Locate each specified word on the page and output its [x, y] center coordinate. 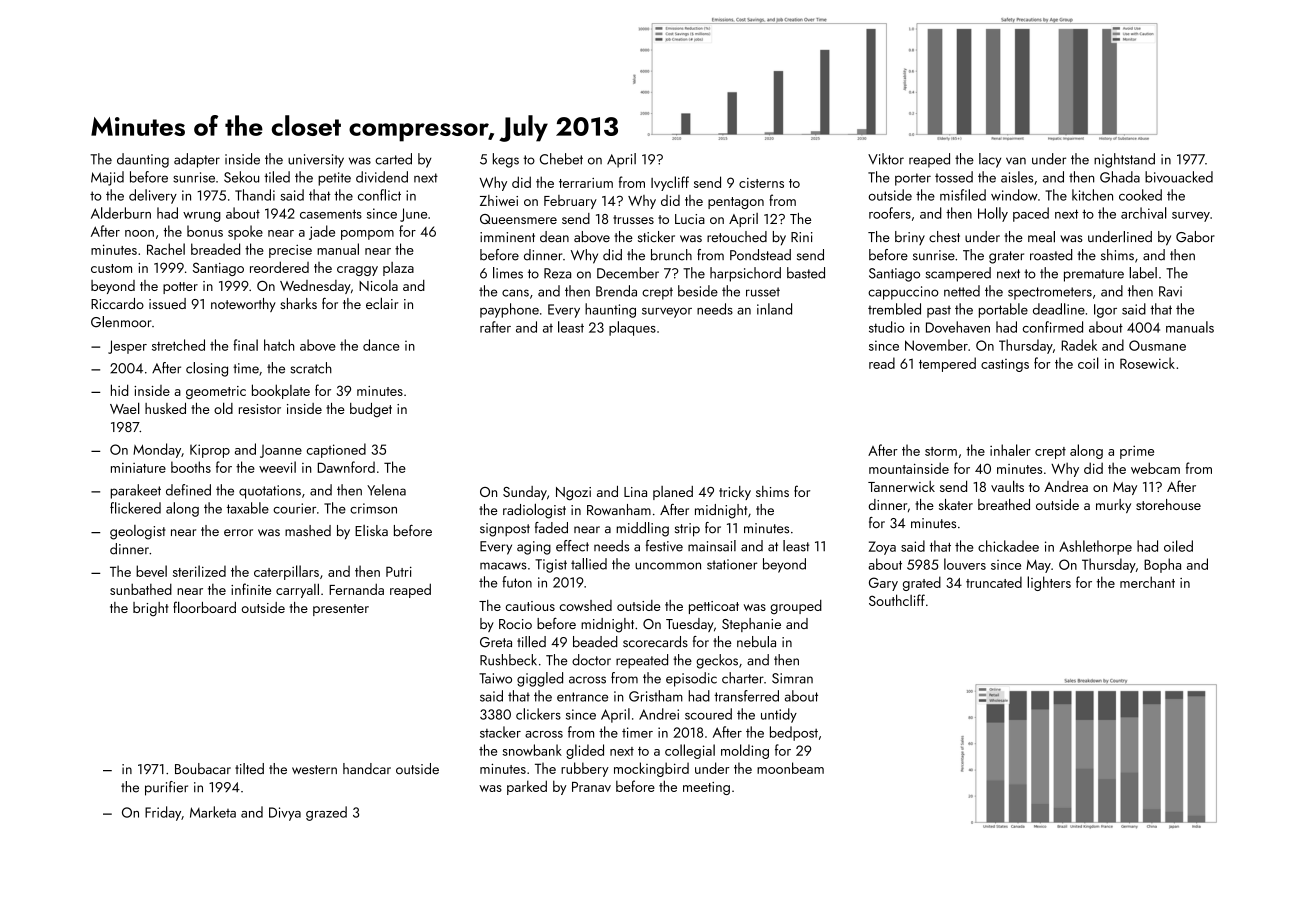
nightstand [1124, 160]
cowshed [586, 605]
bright [151, 609]
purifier [166, 788]
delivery [153, 196]
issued [167, 303]
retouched [737, 236]
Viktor [886, 159]
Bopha [1162, 565]
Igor [1105, 311]
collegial [690, 751]
